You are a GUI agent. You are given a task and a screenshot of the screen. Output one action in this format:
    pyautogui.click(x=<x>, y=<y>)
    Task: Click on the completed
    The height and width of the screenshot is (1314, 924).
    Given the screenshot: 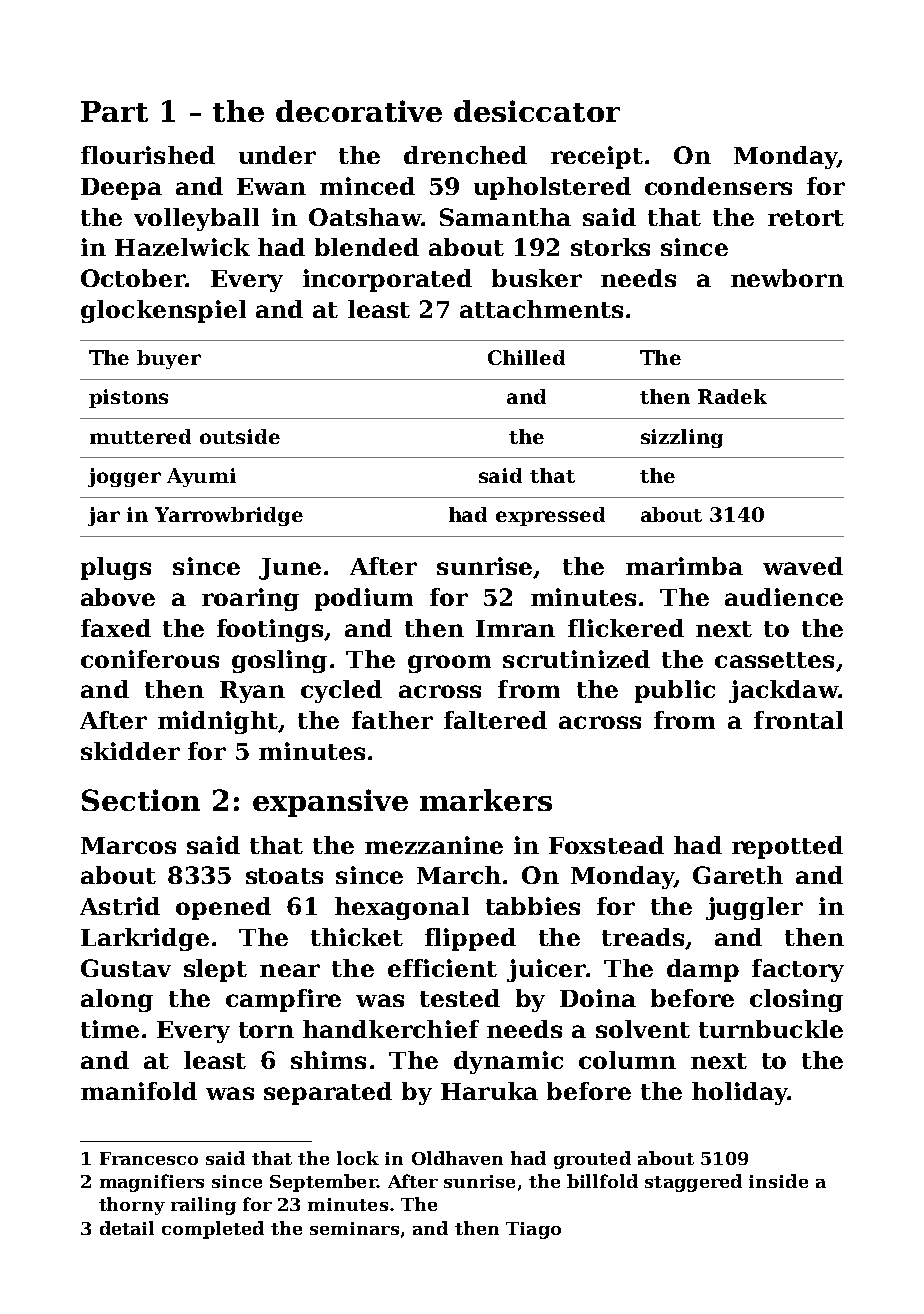 What is the action you would take?
    pyautogui.click(x=213, y=1230)
